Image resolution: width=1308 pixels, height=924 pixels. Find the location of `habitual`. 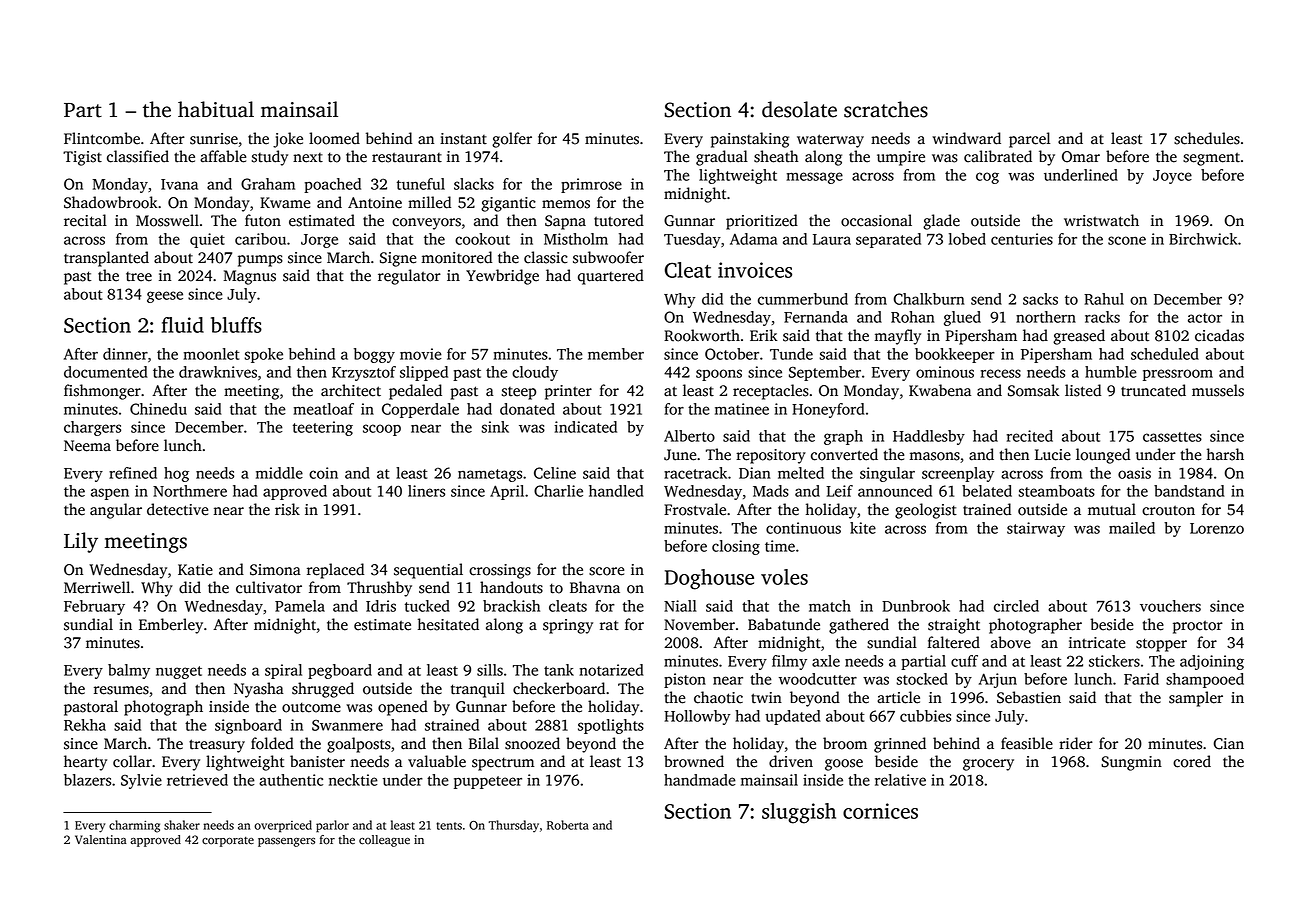

habitual is located at coordinates (216, 109).
